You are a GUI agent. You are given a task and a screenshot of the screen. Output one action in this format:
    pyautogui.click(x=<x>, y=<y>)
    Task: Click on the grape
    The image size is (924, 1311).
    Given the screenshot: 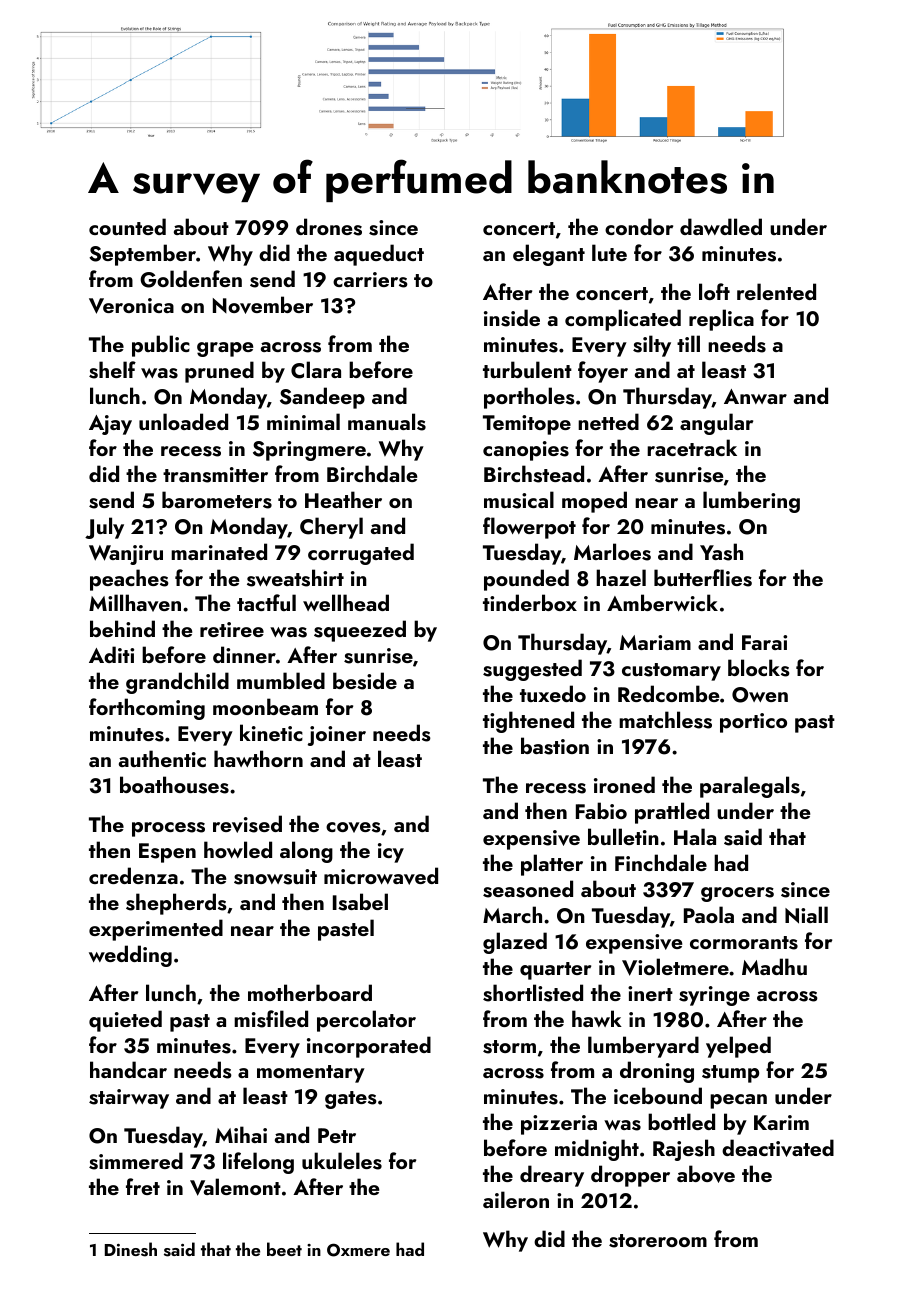 What is the action you would take?
    pyautogui.click(x=225, y=349)
